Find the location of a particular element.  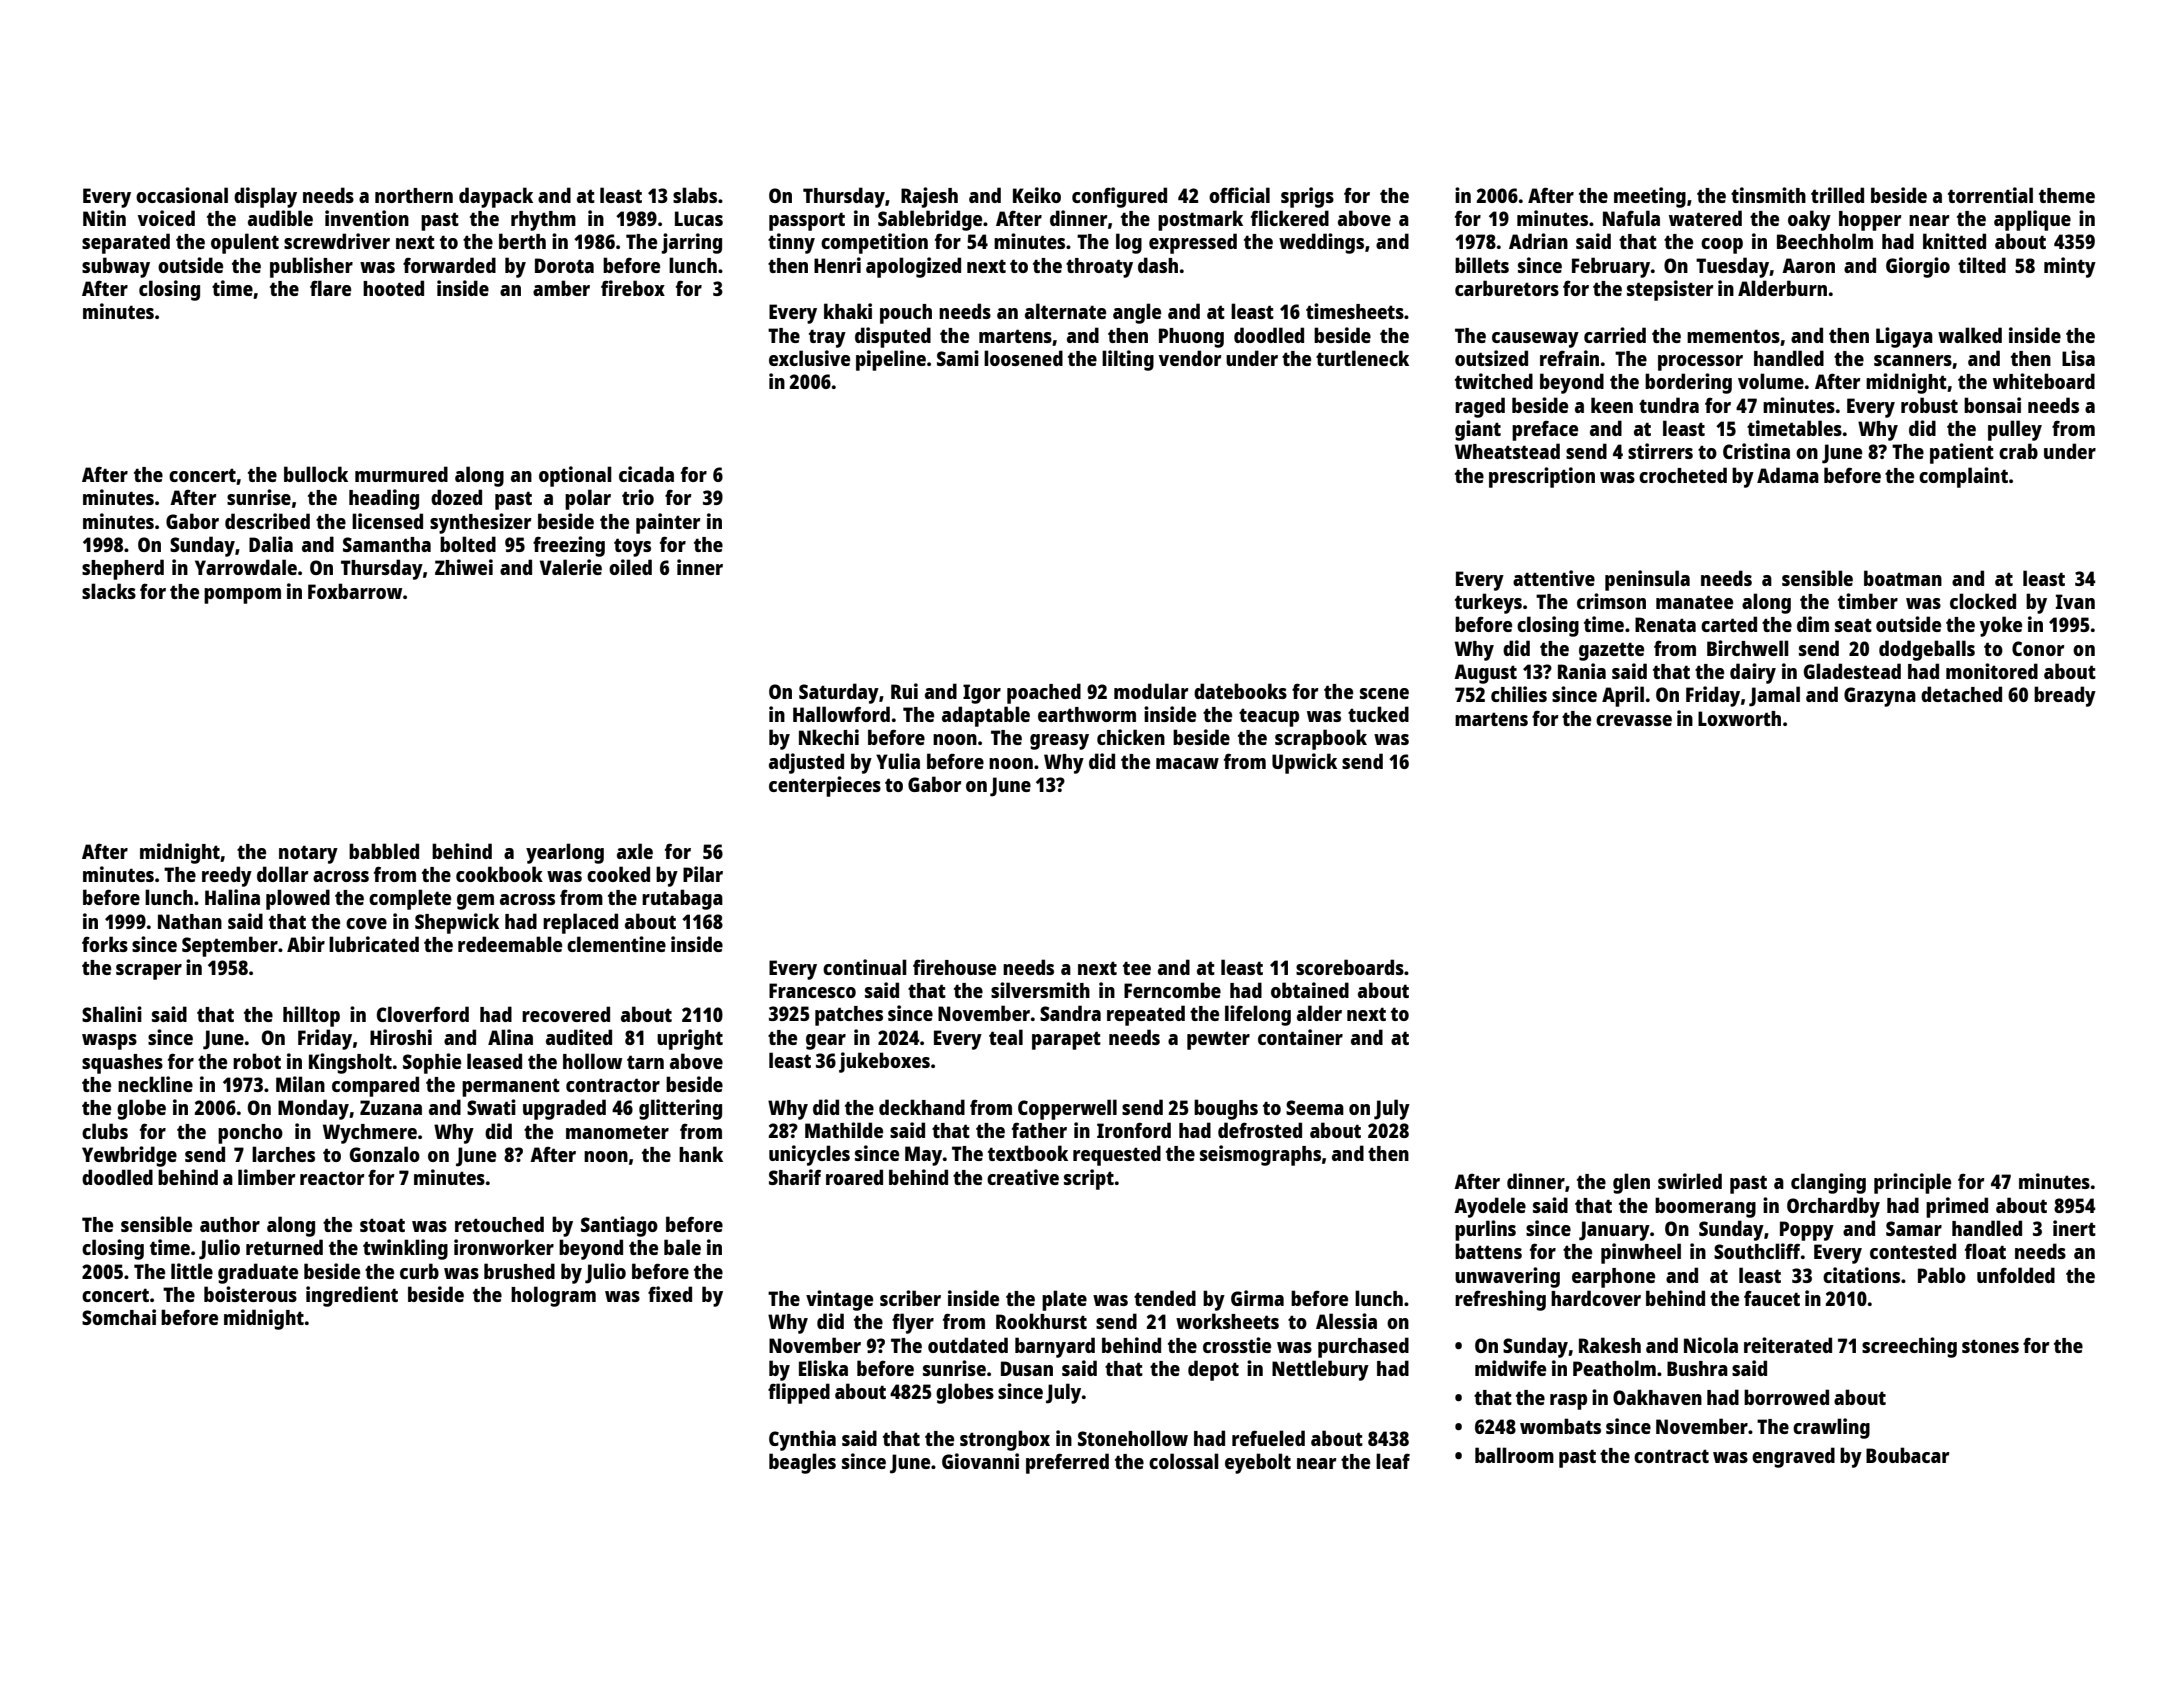

parapet is located at coordinates (1066, 1040).
